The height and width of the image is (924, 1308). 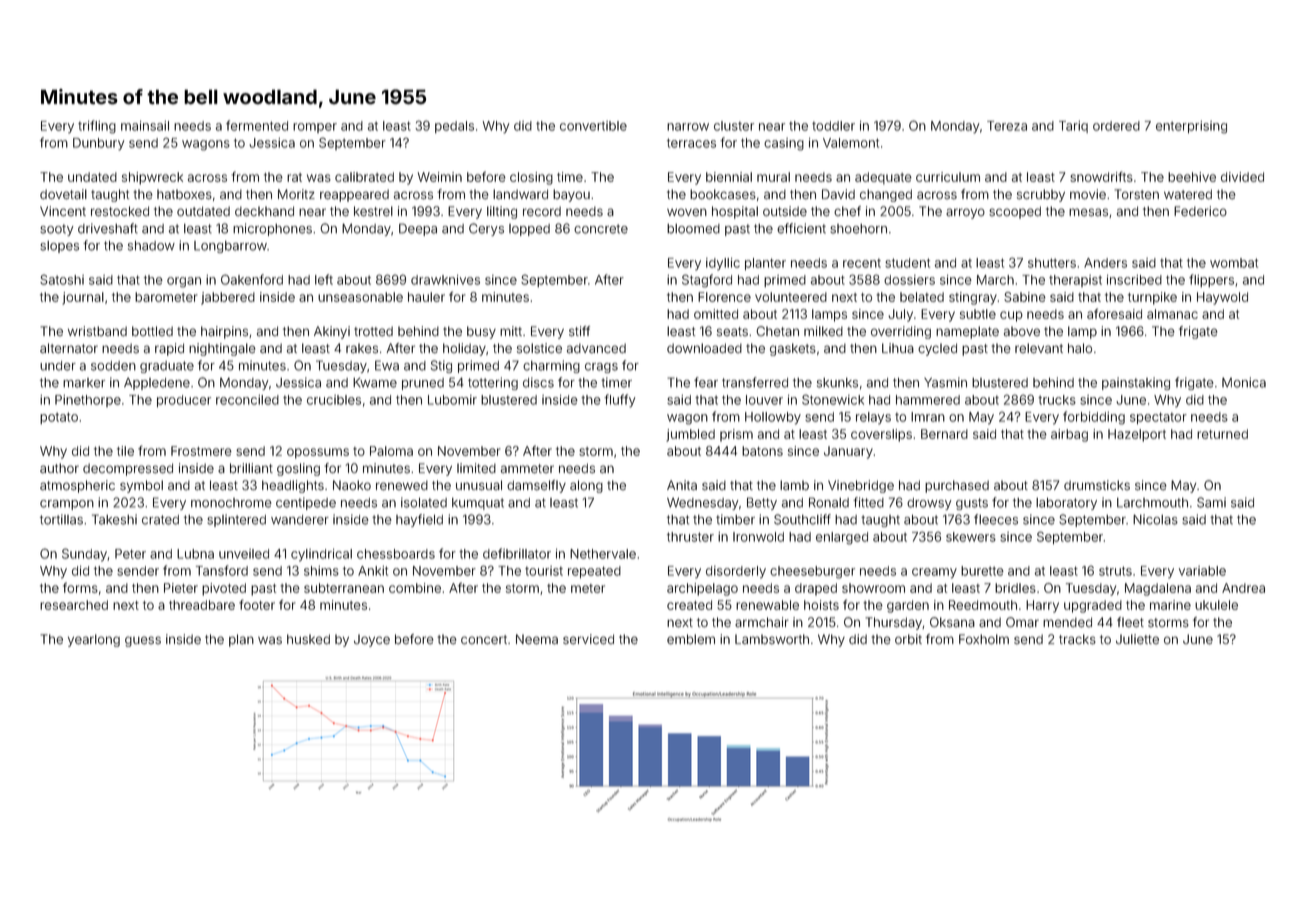 I want to click on fermented, so click(x=257, y=125).
